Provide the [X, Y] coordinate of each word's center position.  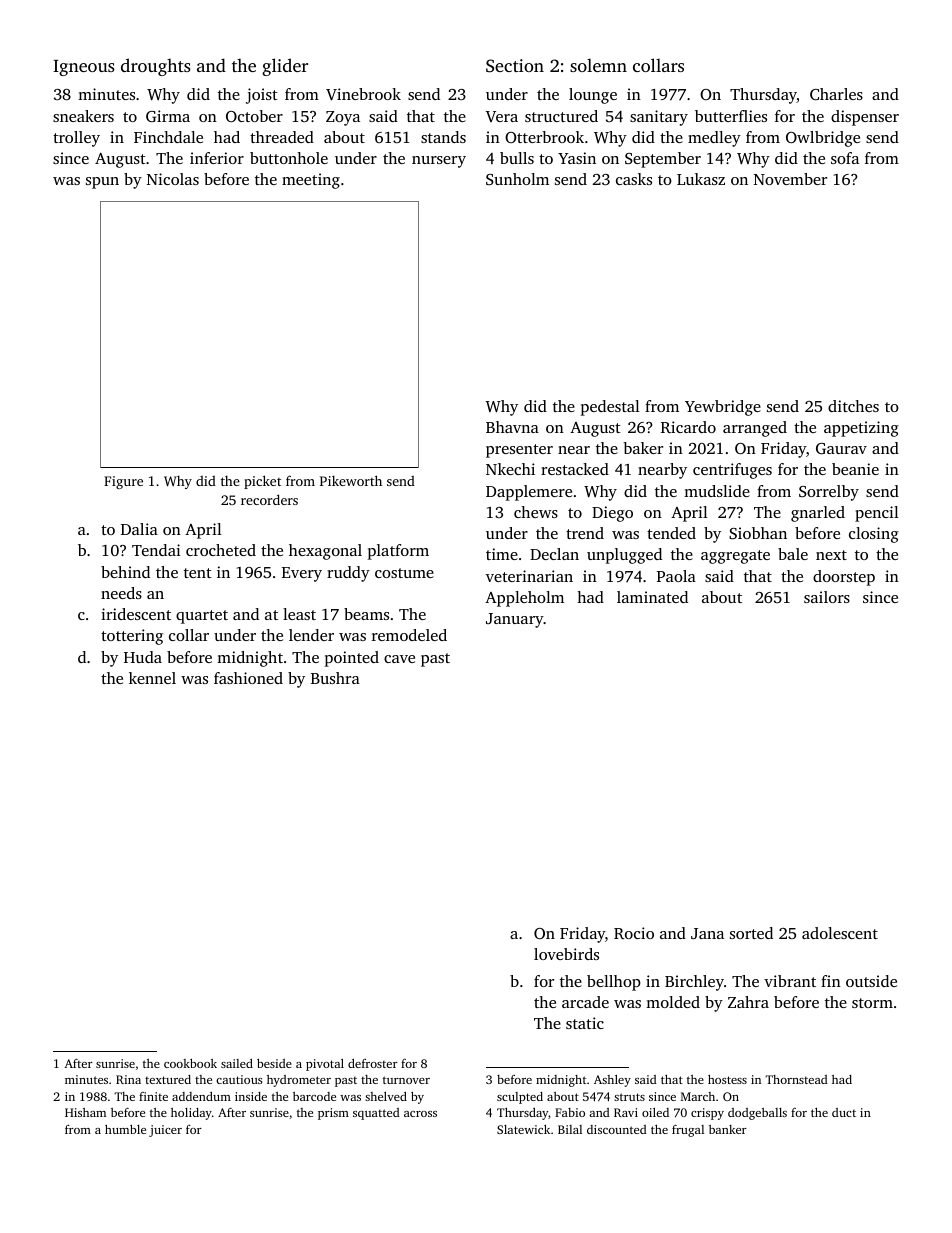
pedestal [610, 408]
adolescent [840, 933]
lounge [593, 96]
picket [262, 482]
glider [285, 67]
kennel [152, 678]
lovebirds [566, 954]
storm [872, 1003]
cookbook [190, 1063]
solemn [598, 65]
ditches [853, 406]
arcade [585, 1002]
